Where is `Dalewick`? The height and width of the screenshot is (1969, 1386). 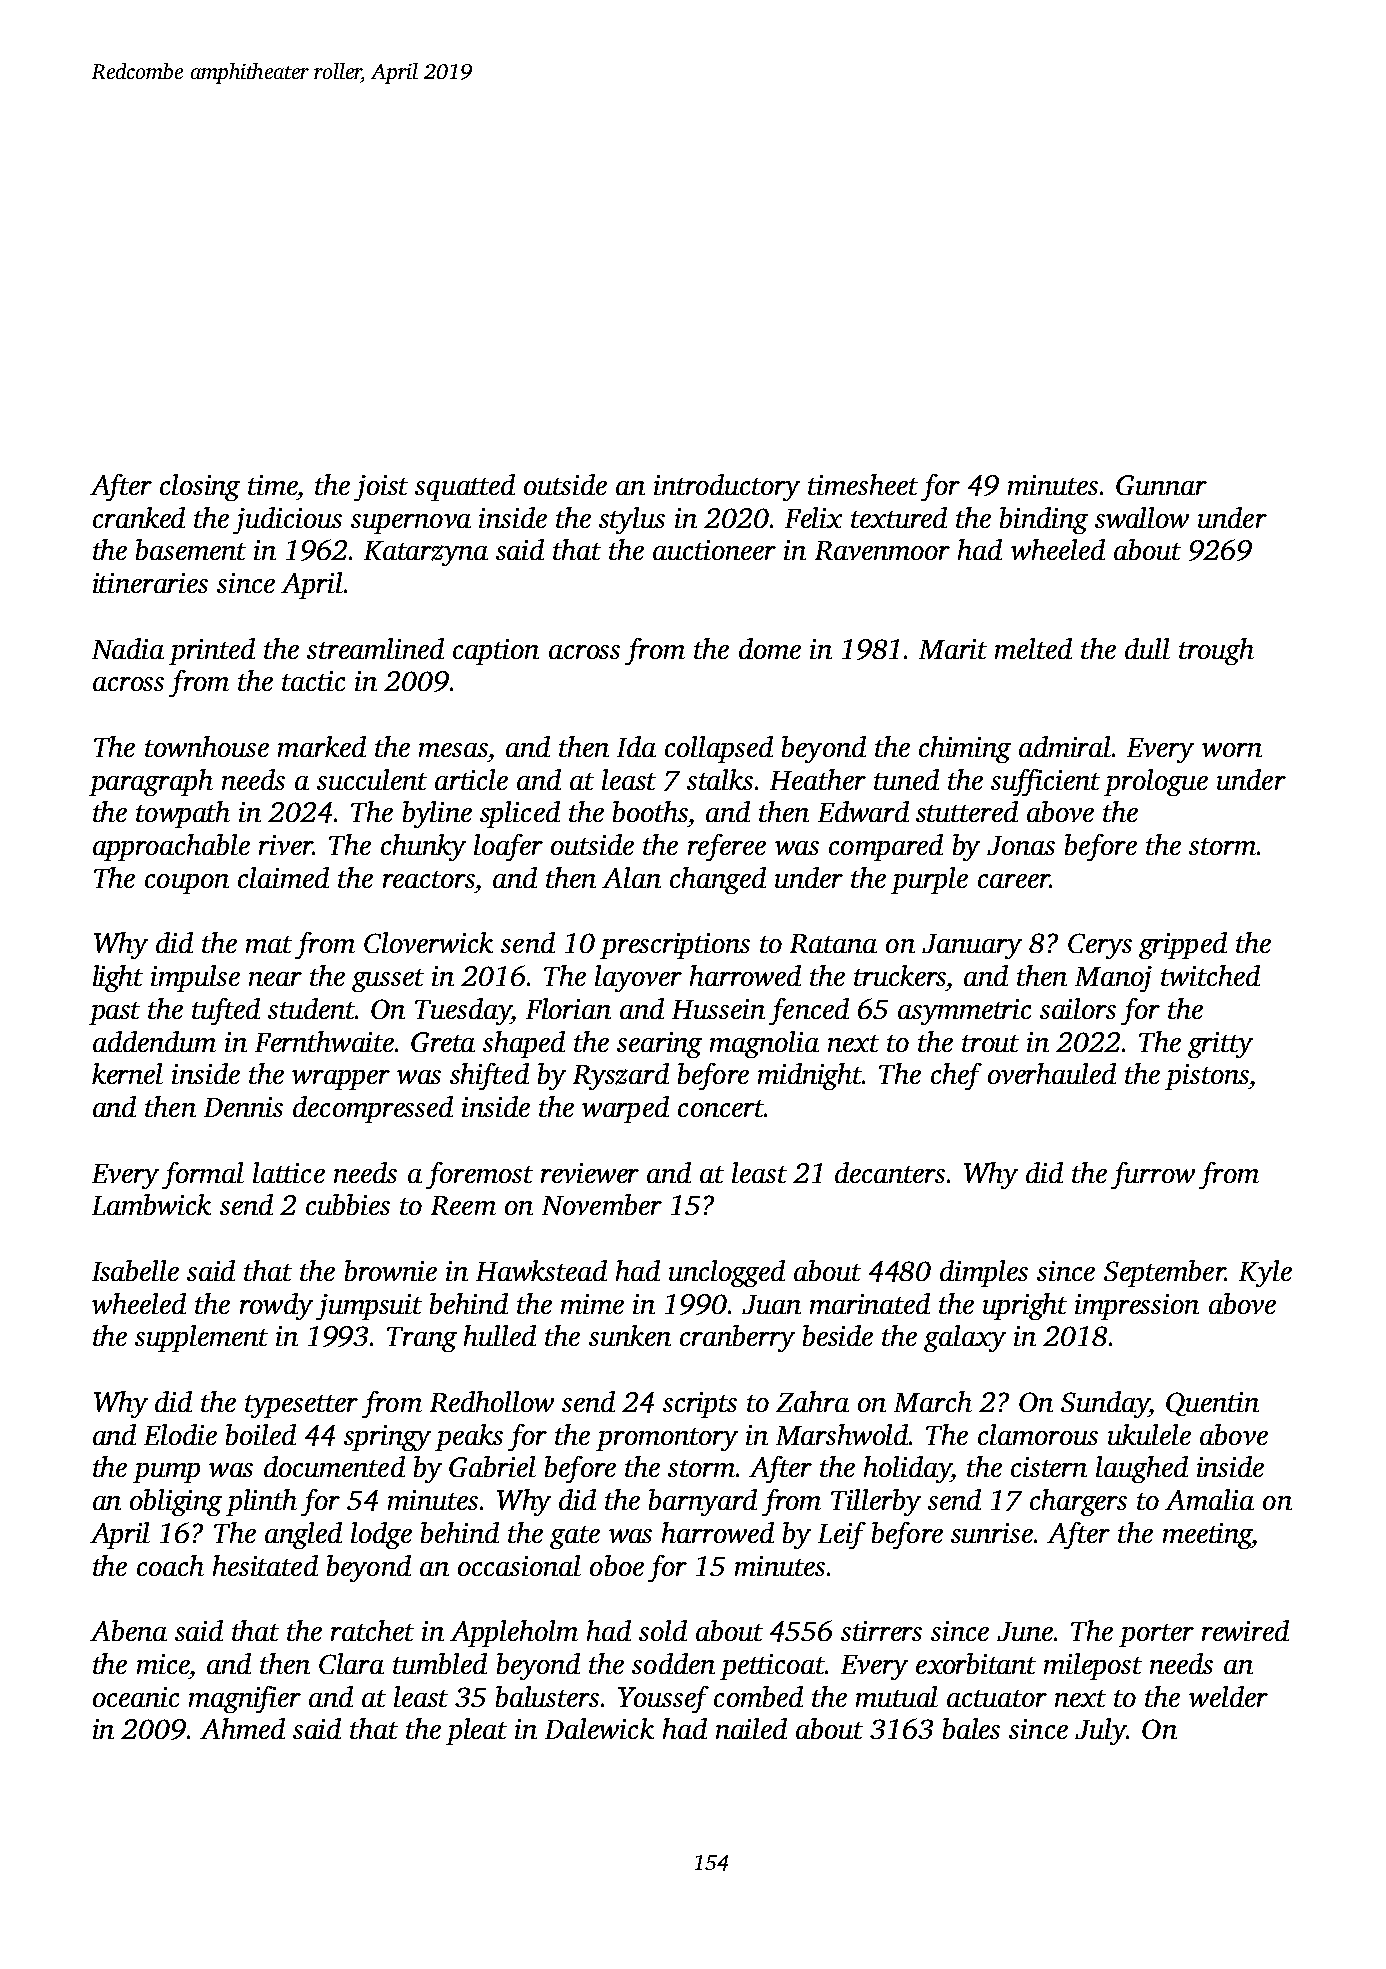
Dalewick is located at coordinates (599, 1728).
